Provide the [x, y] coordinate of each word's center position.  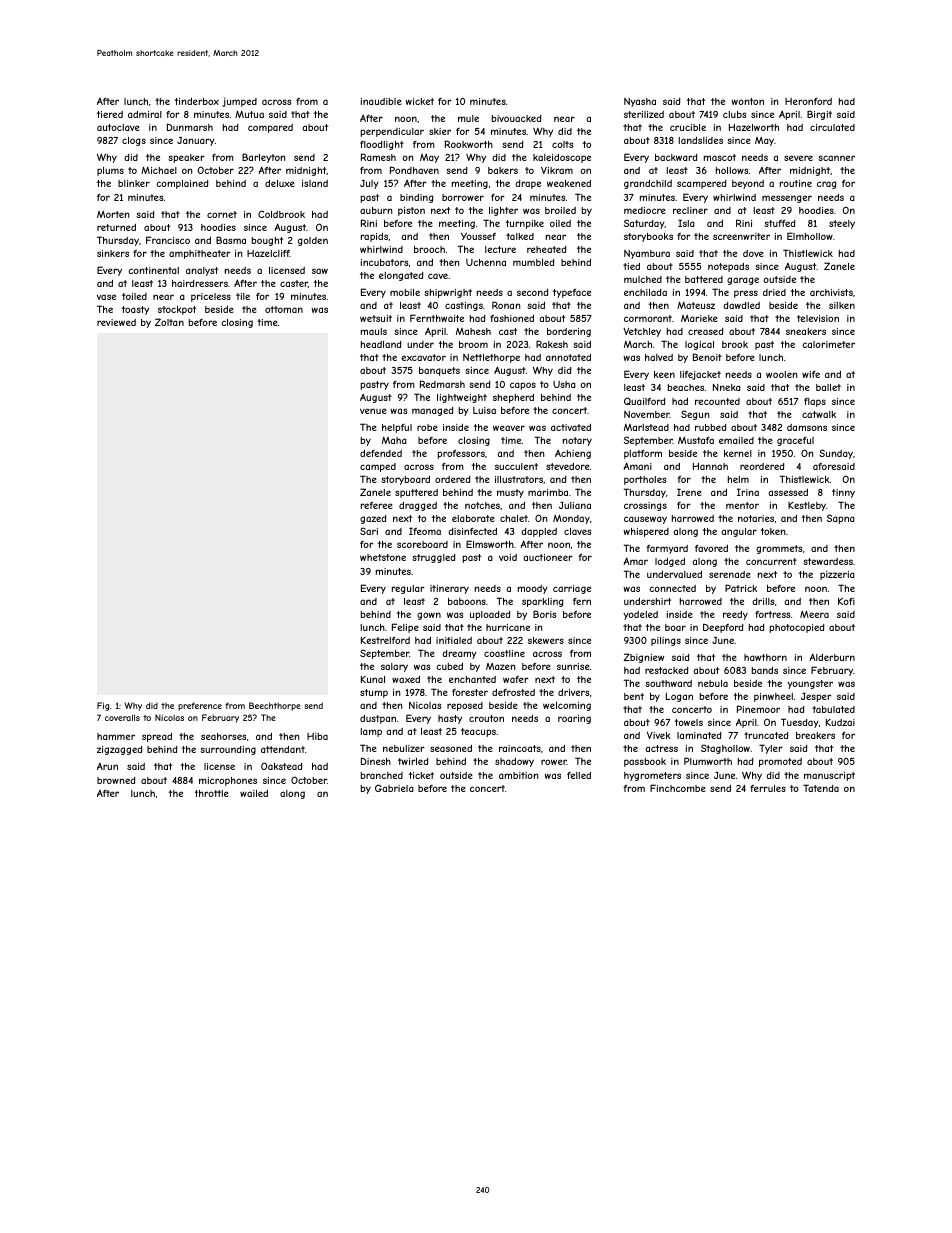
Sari [369, 531]
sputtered [416, 493]
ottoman [284, 309]
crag [827, 185]
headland [381, 344]
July [369, 184]
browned [116, 780]
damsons [807, 427]
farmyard [667, 549]
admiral [145, 114]
